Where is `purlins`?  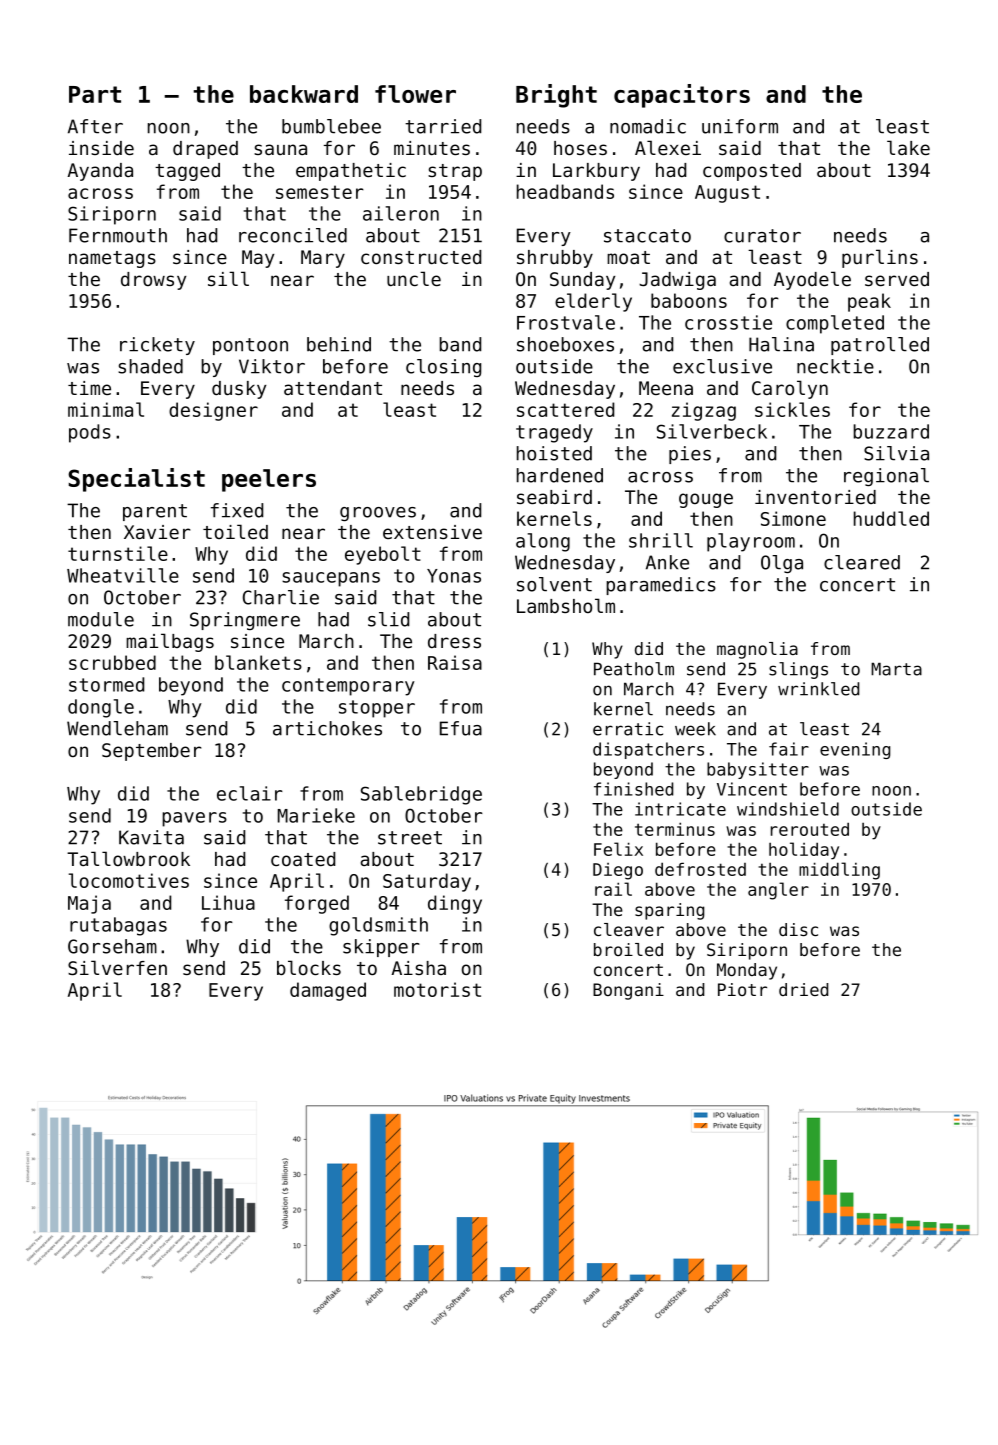
purlins is located at coordinates (880, 258).
